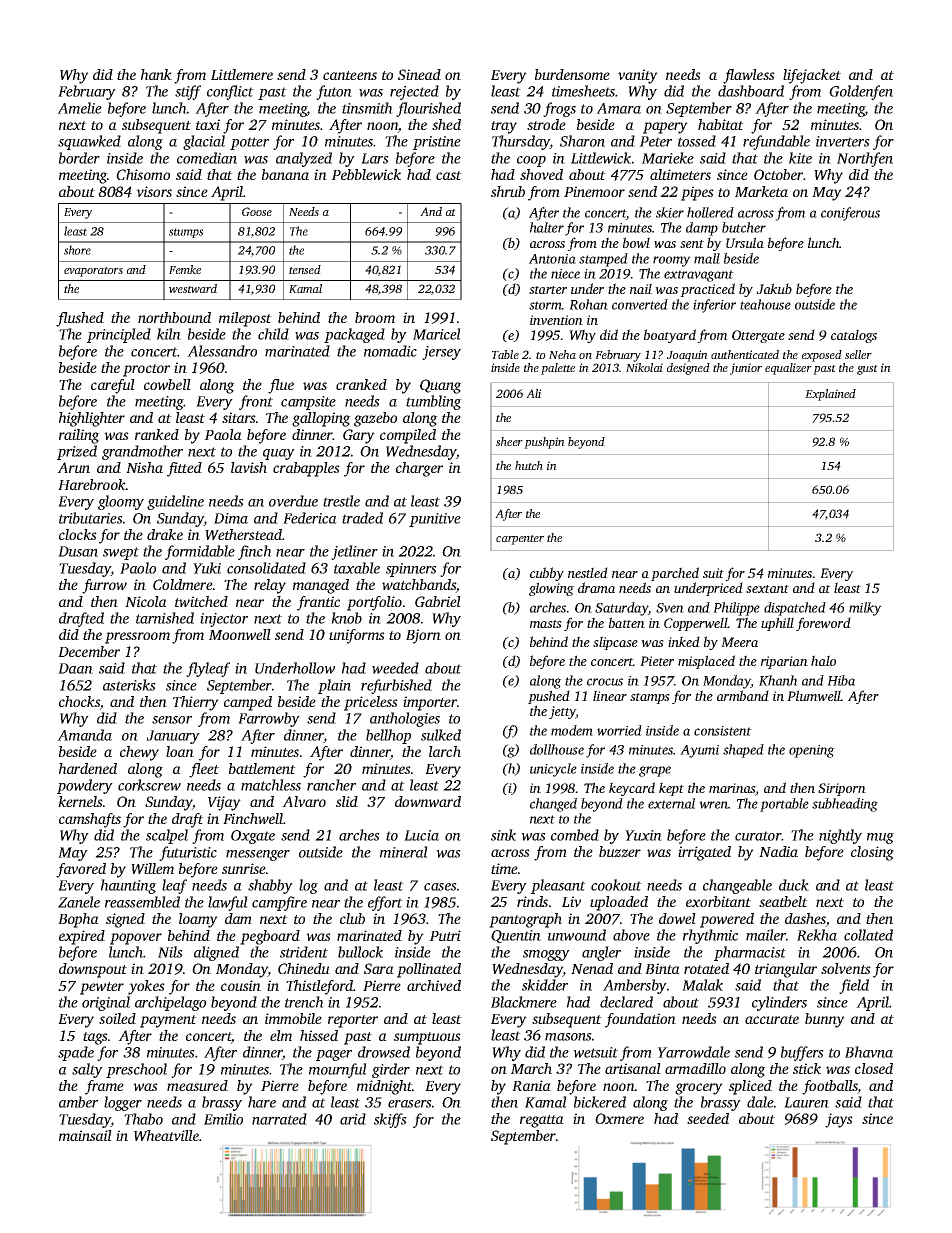  What do you see at coordinates (670, 212) in the page?
I see `skier` at bounding box center [670, 212].
